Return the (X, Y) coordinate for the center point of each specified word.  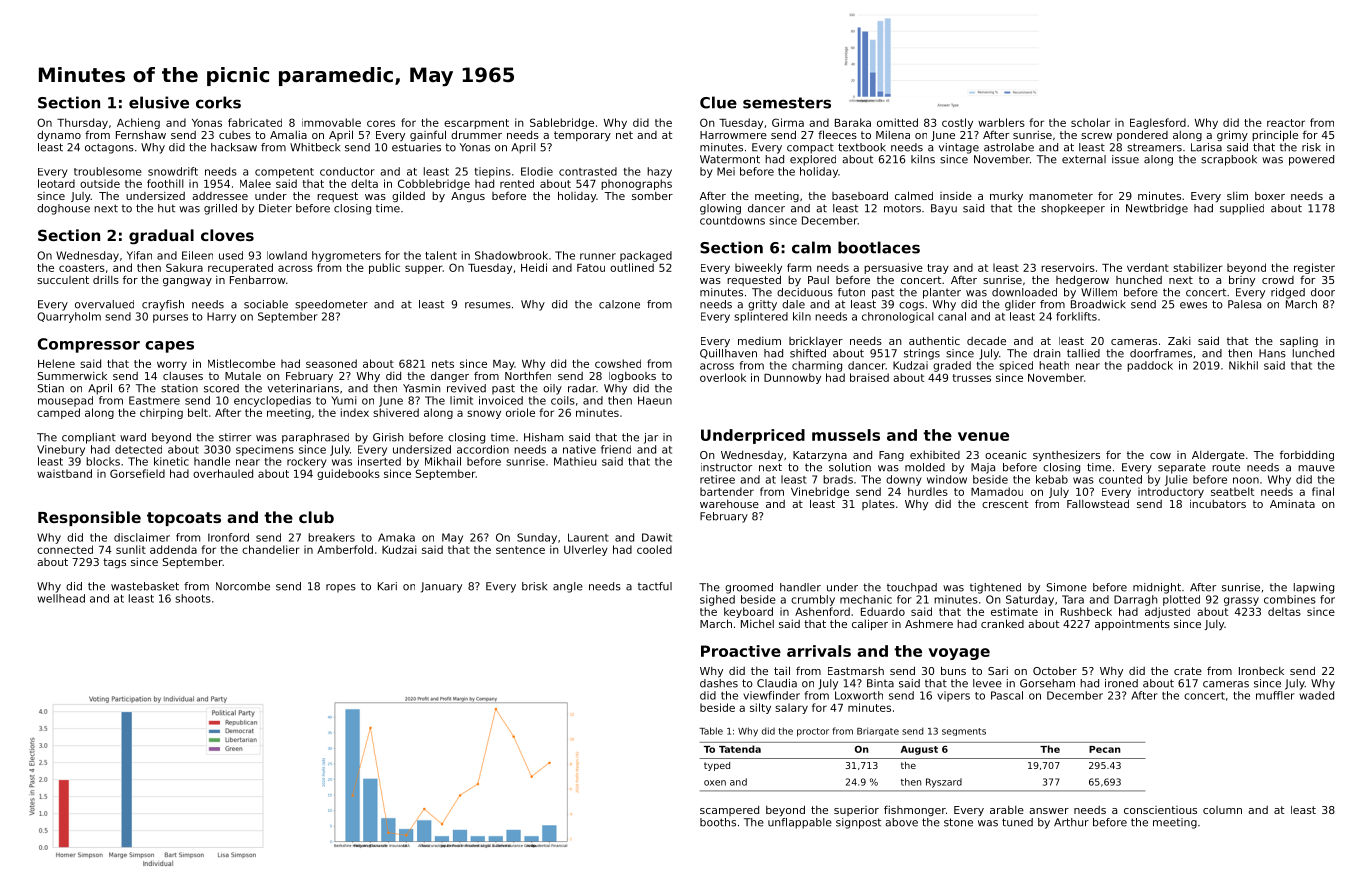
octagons (109, 148)
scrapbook (1229, 160)
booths (718, 822)
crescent (1005, 504)
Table (711, 731)
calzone (619, 304)
